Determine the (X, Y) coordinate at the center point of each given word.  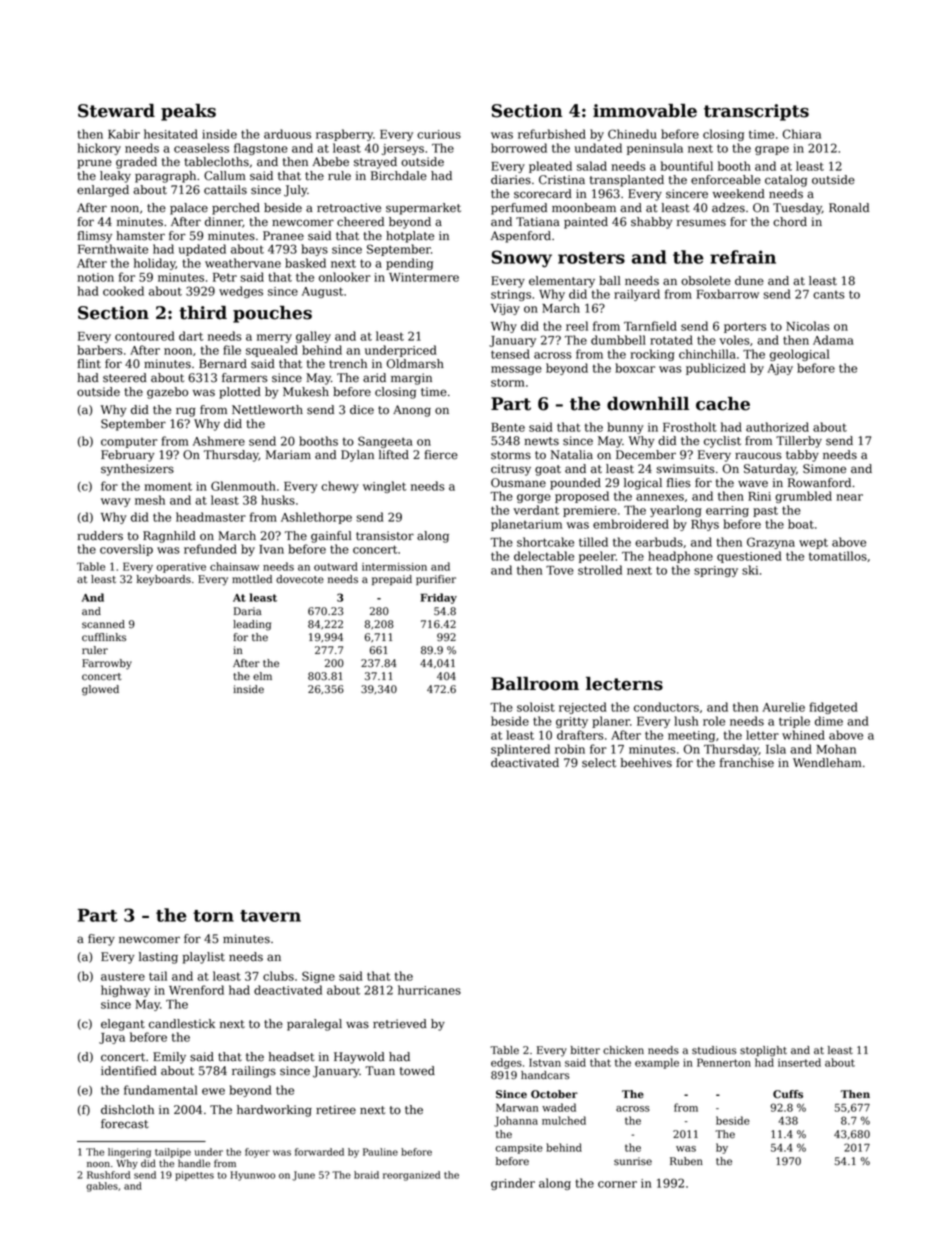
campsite (519, 1149)
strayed (375, 163)
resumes (701, 223)
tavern (270, 916)
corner (617, 1184)
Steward (116, 111)
